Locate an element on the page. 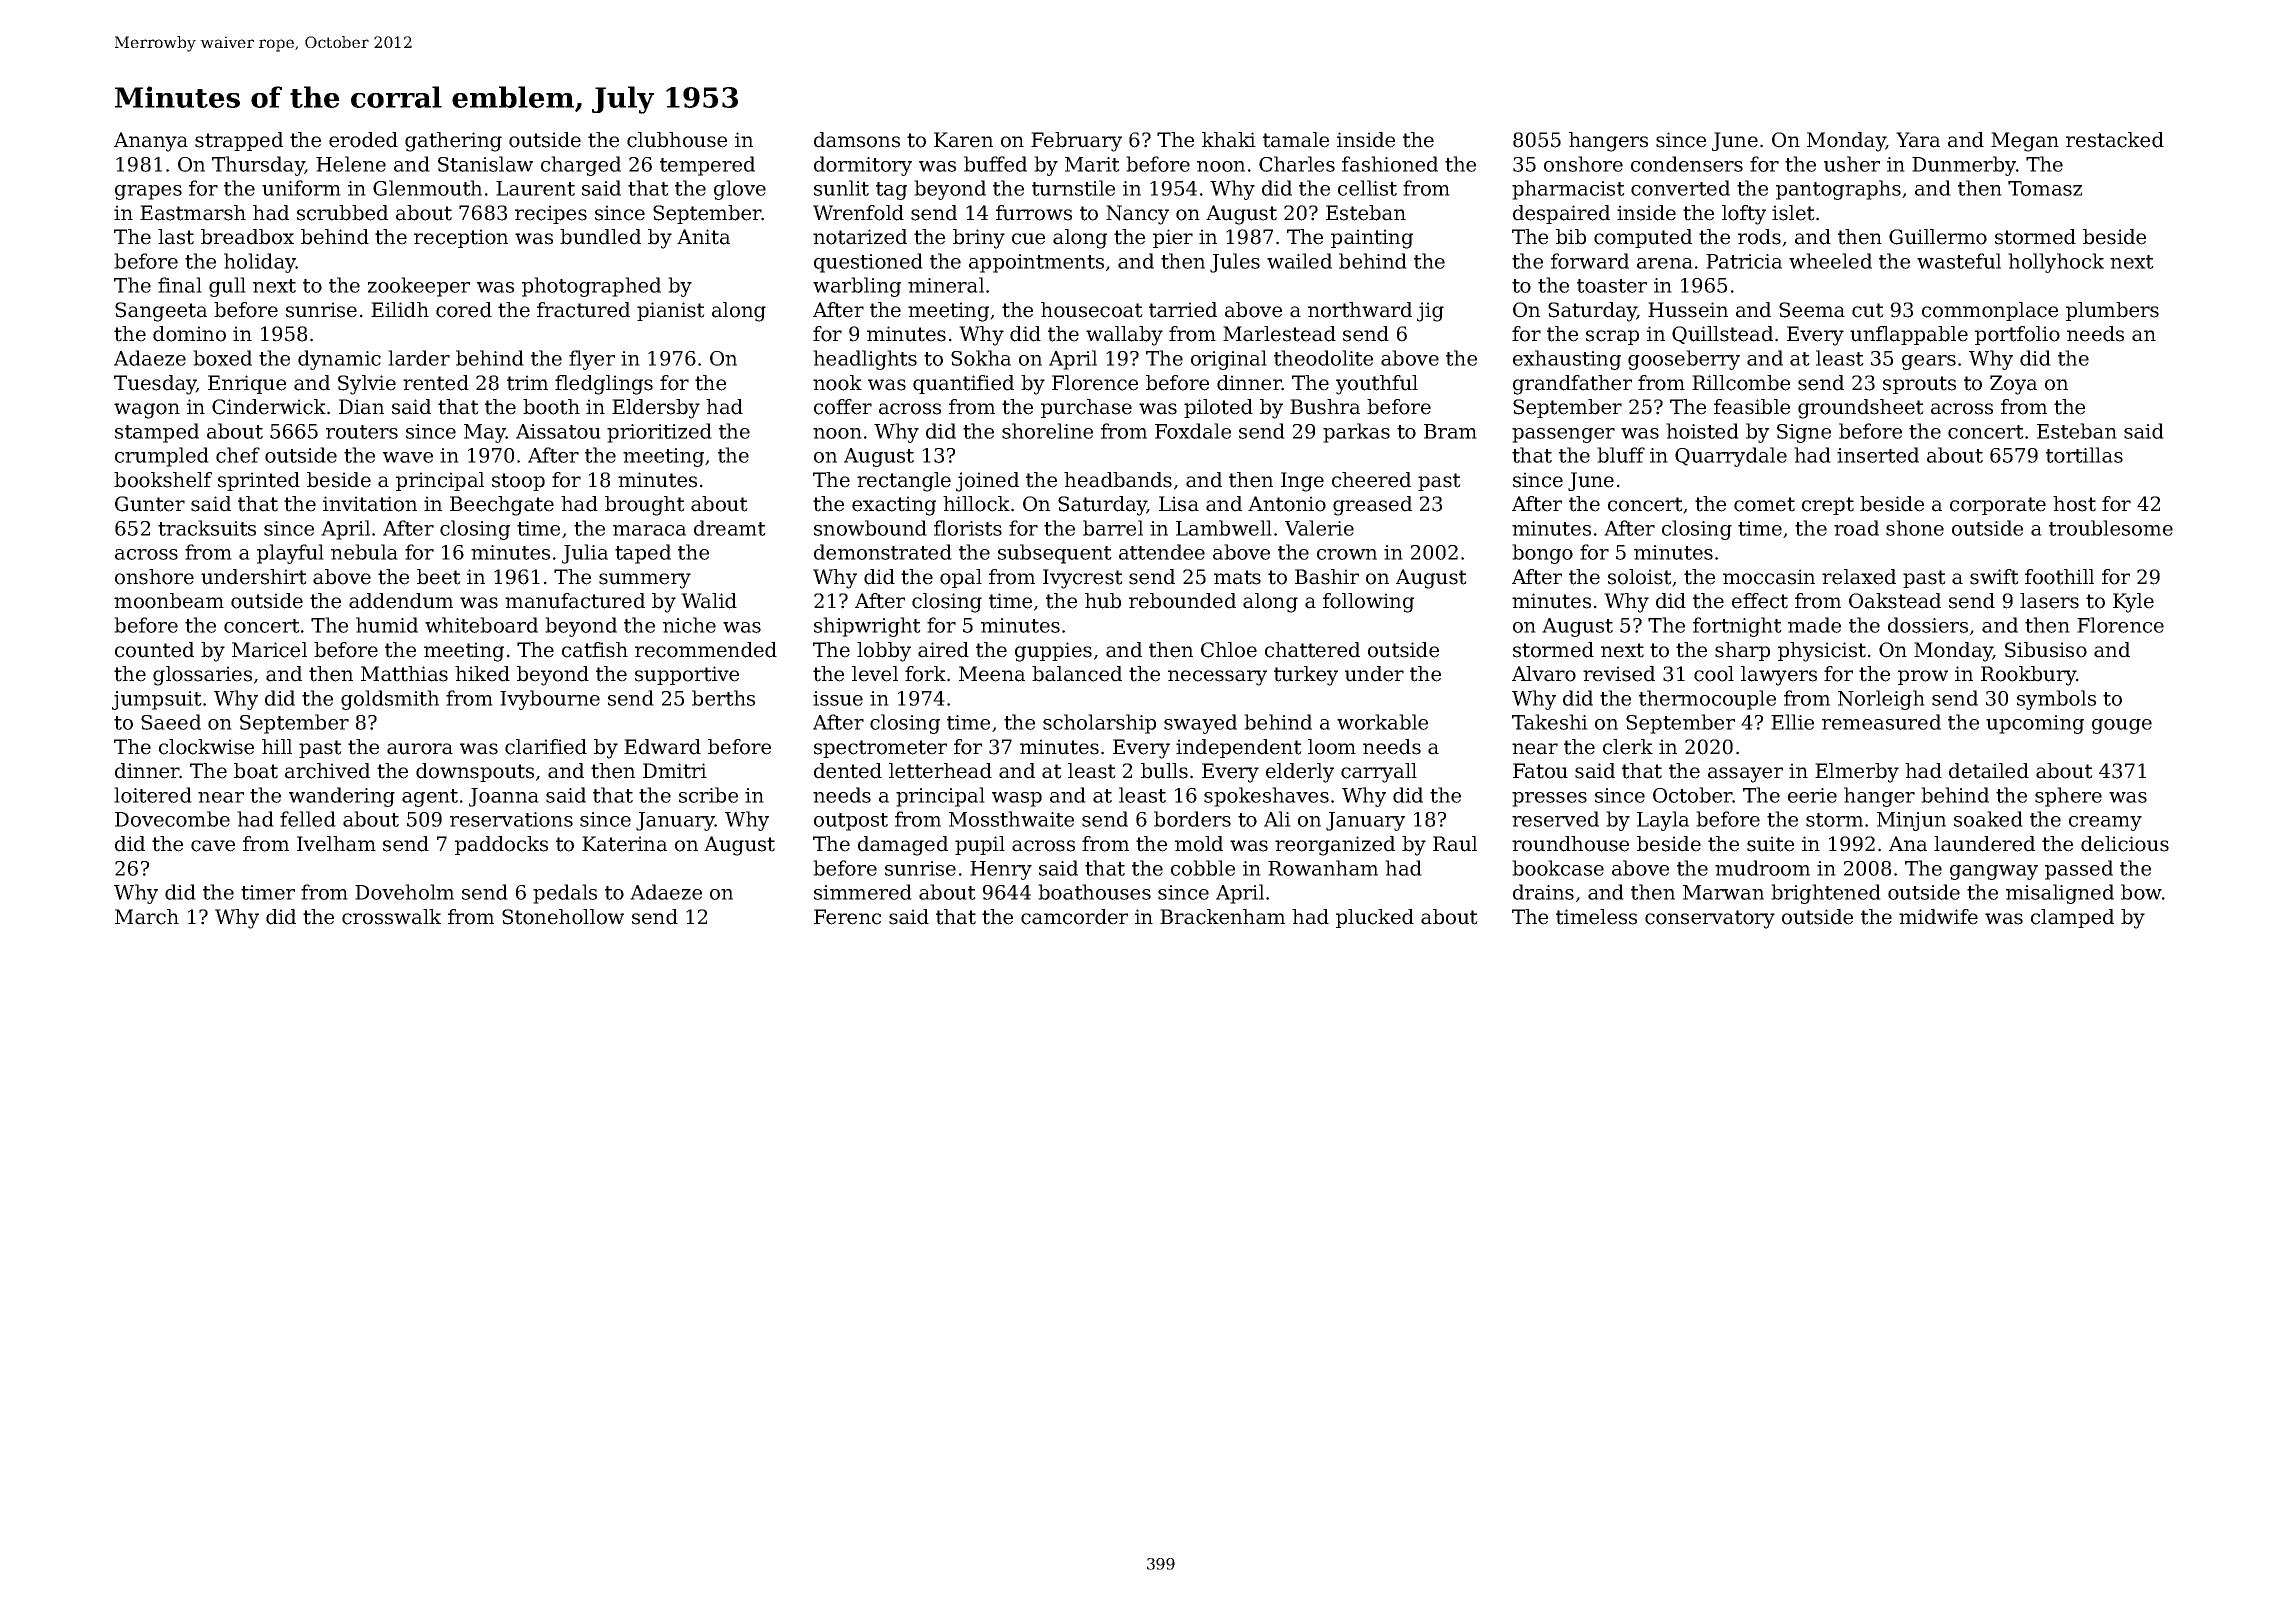  housecoat is located at coordinates (1092, 310).
